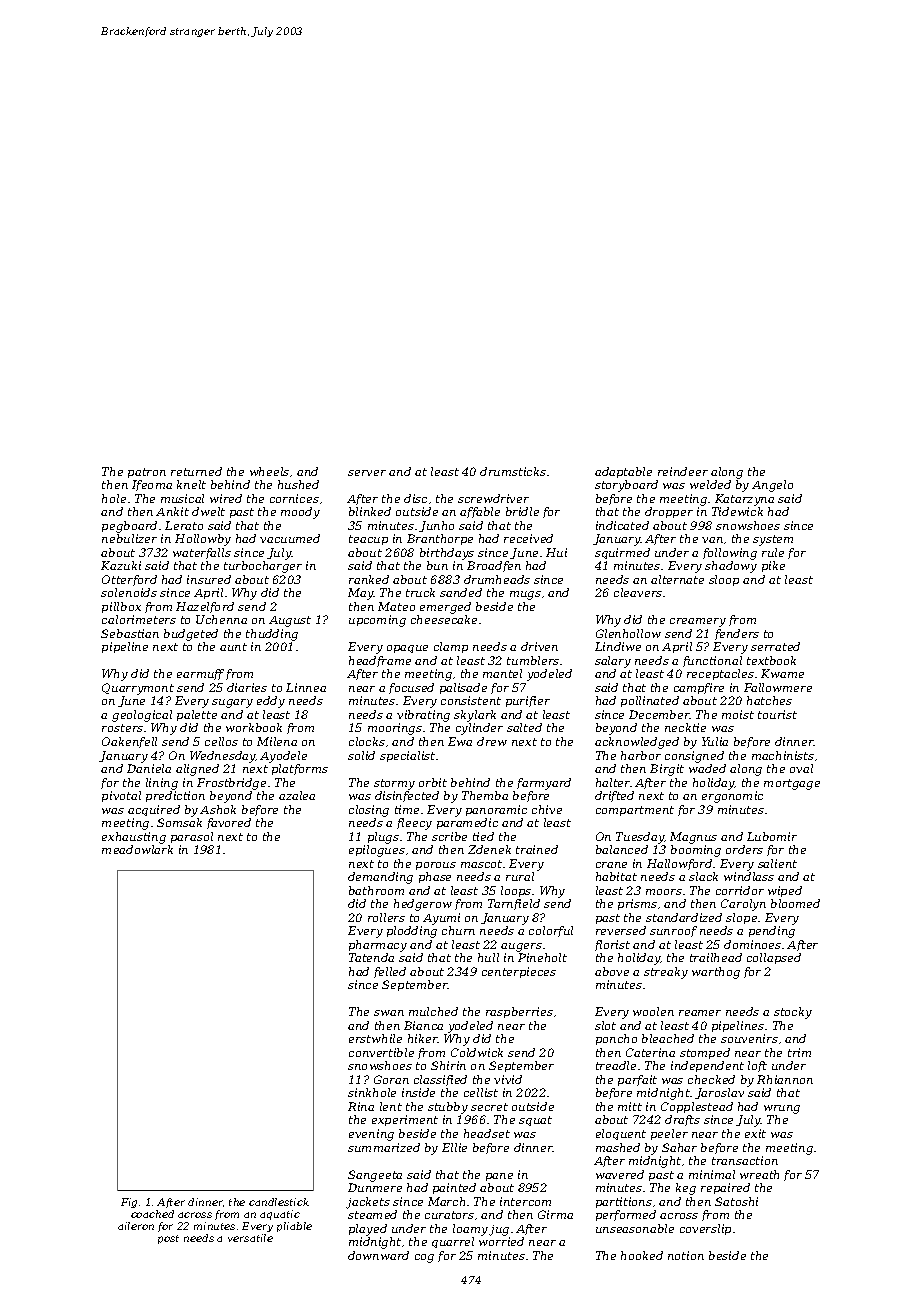 This image has height=1308, width=924. What do you see at coordinates (192, 837) in the image?
I see `parasol` at bounding box center [192, 837].
